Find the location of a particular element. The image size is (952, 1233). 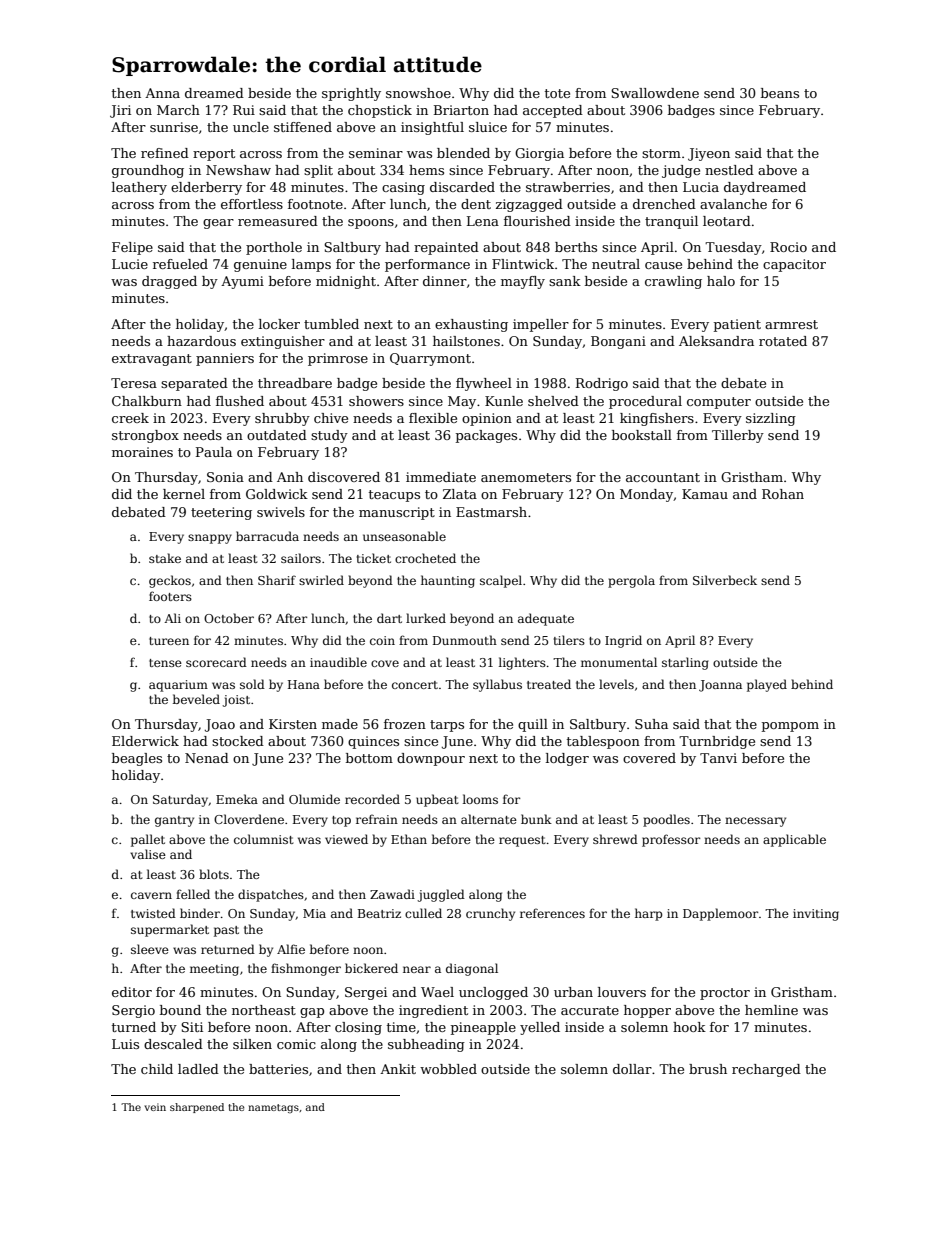

Lena is located at coordinates (483, 221).
